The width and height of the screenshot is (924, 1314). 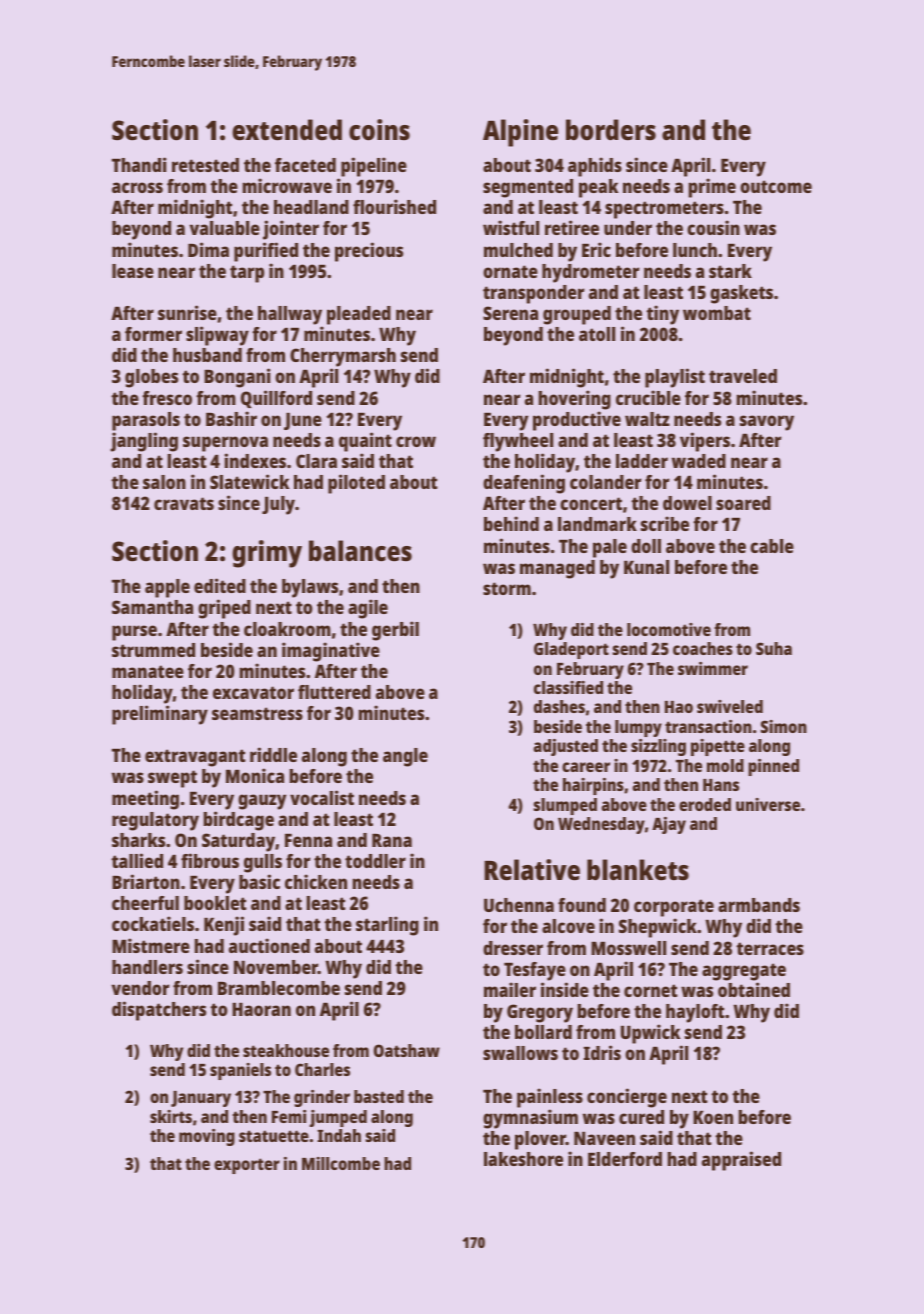 I want to click on spaniels, so click(x=240, y=1071).
